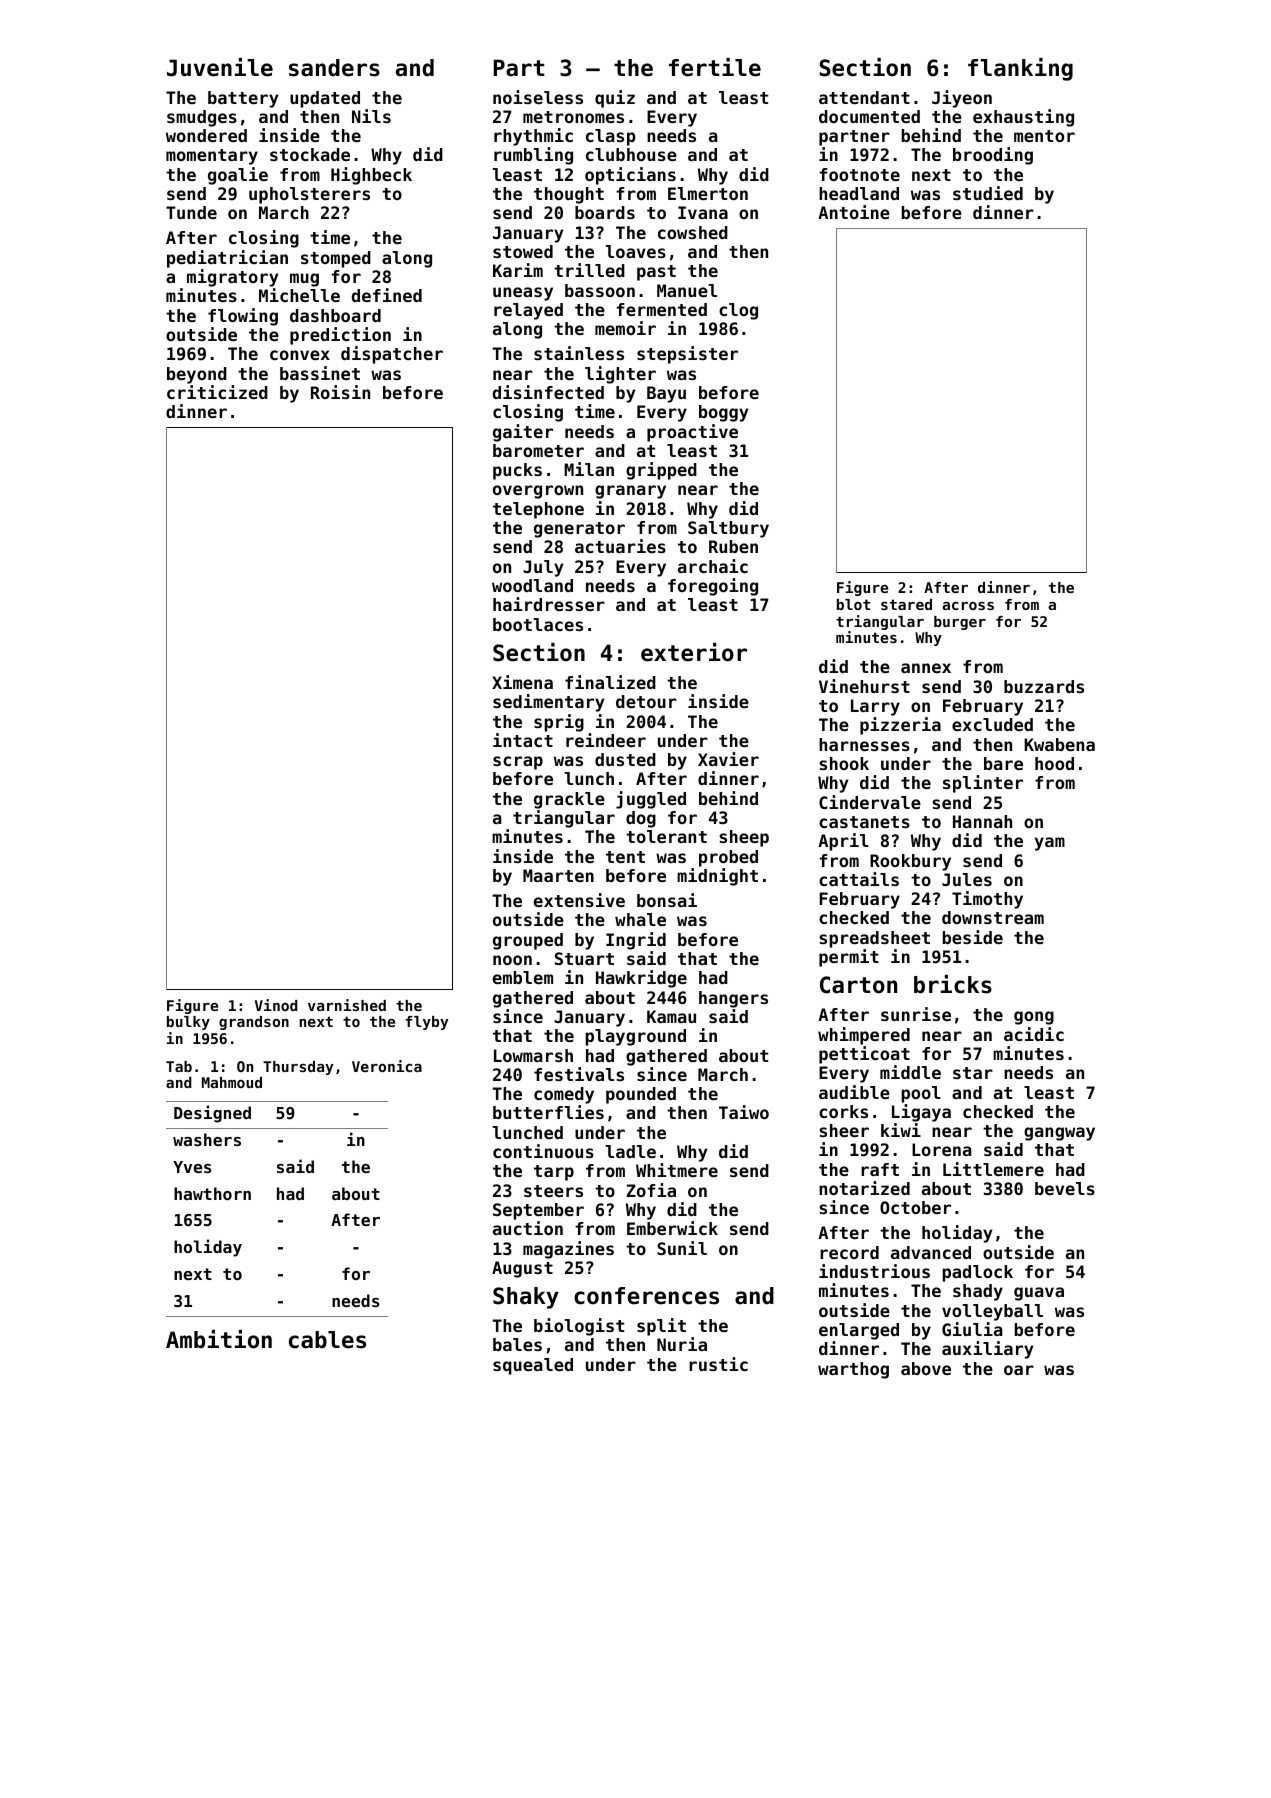 The height and width of the document is (1798, 1271). What do you see at coordinates (625, 759) in the document?
I see `dusted` at bounding box center [625, 759].
